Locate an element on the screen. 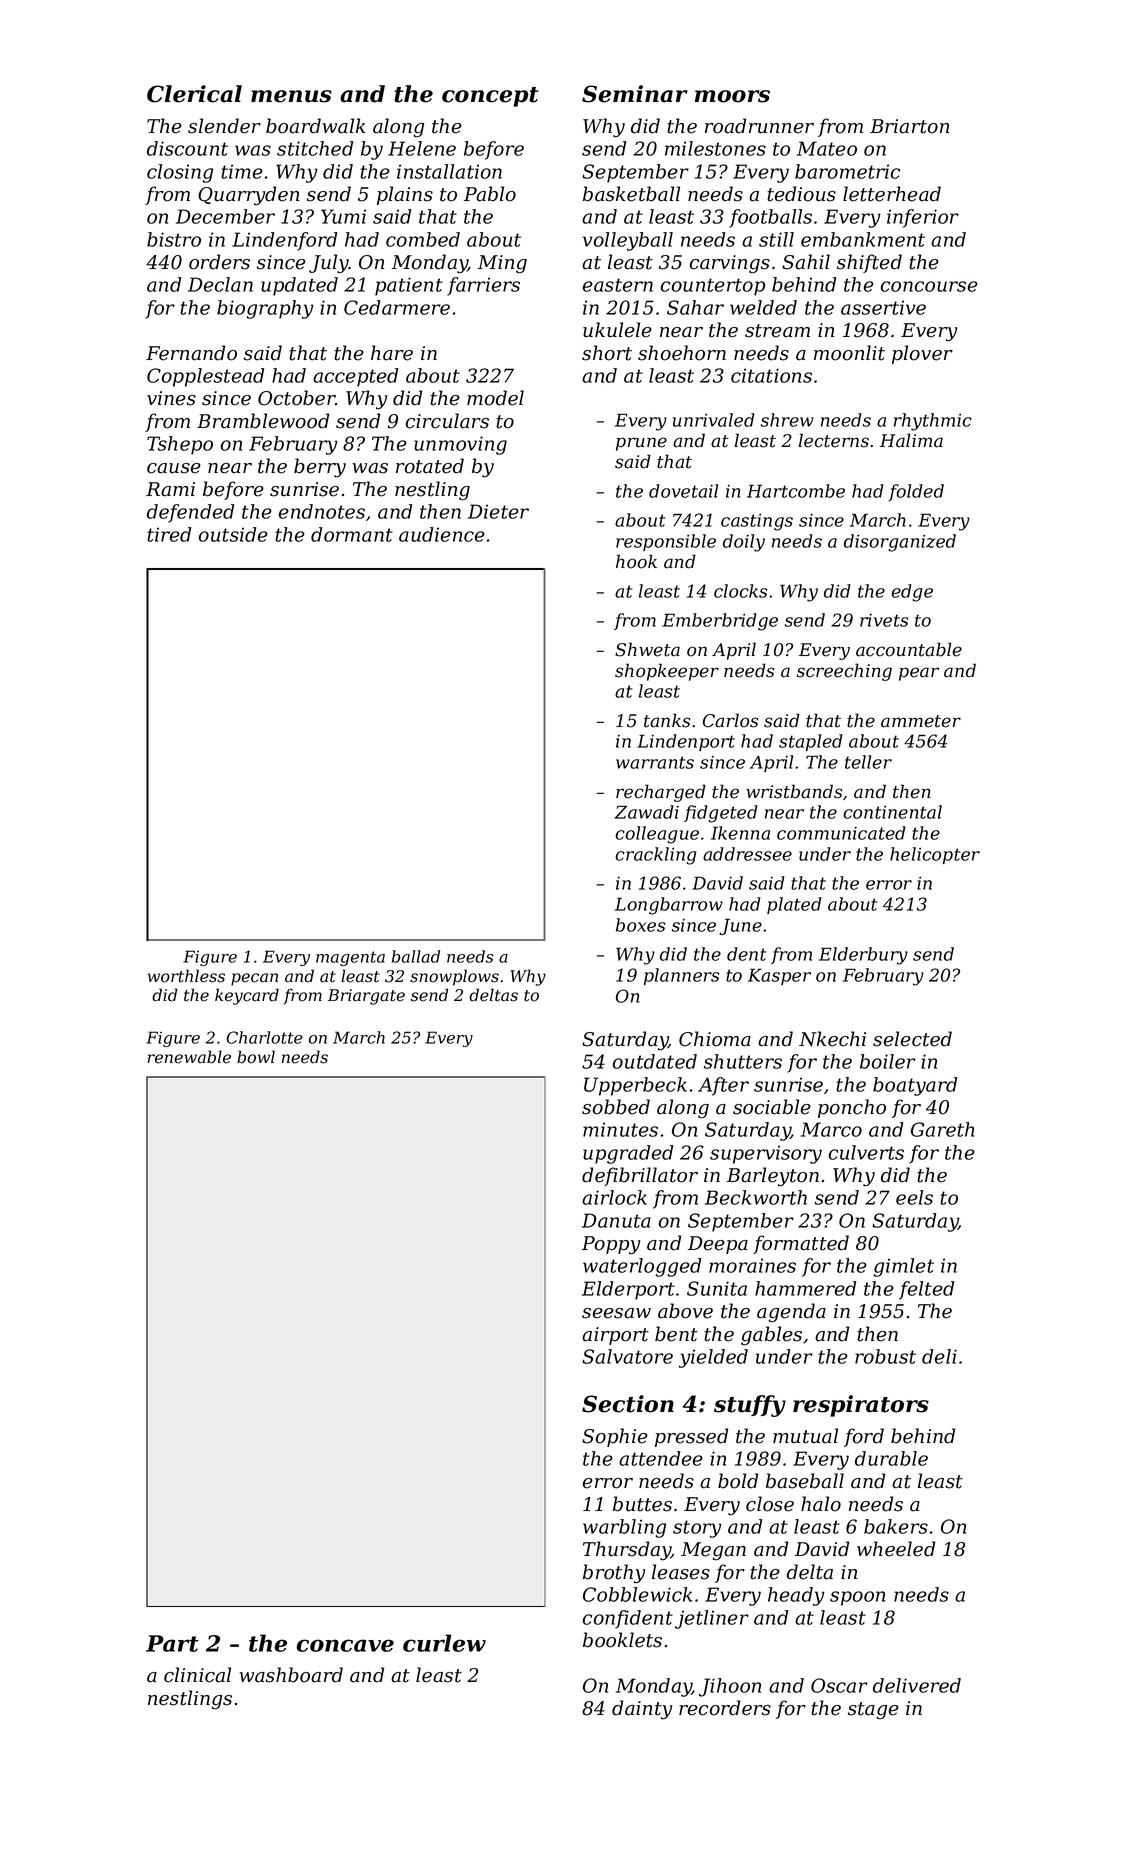 The height and width of the screenshot is (1859, 1128). selected is located at coordinates (912, 1039).
